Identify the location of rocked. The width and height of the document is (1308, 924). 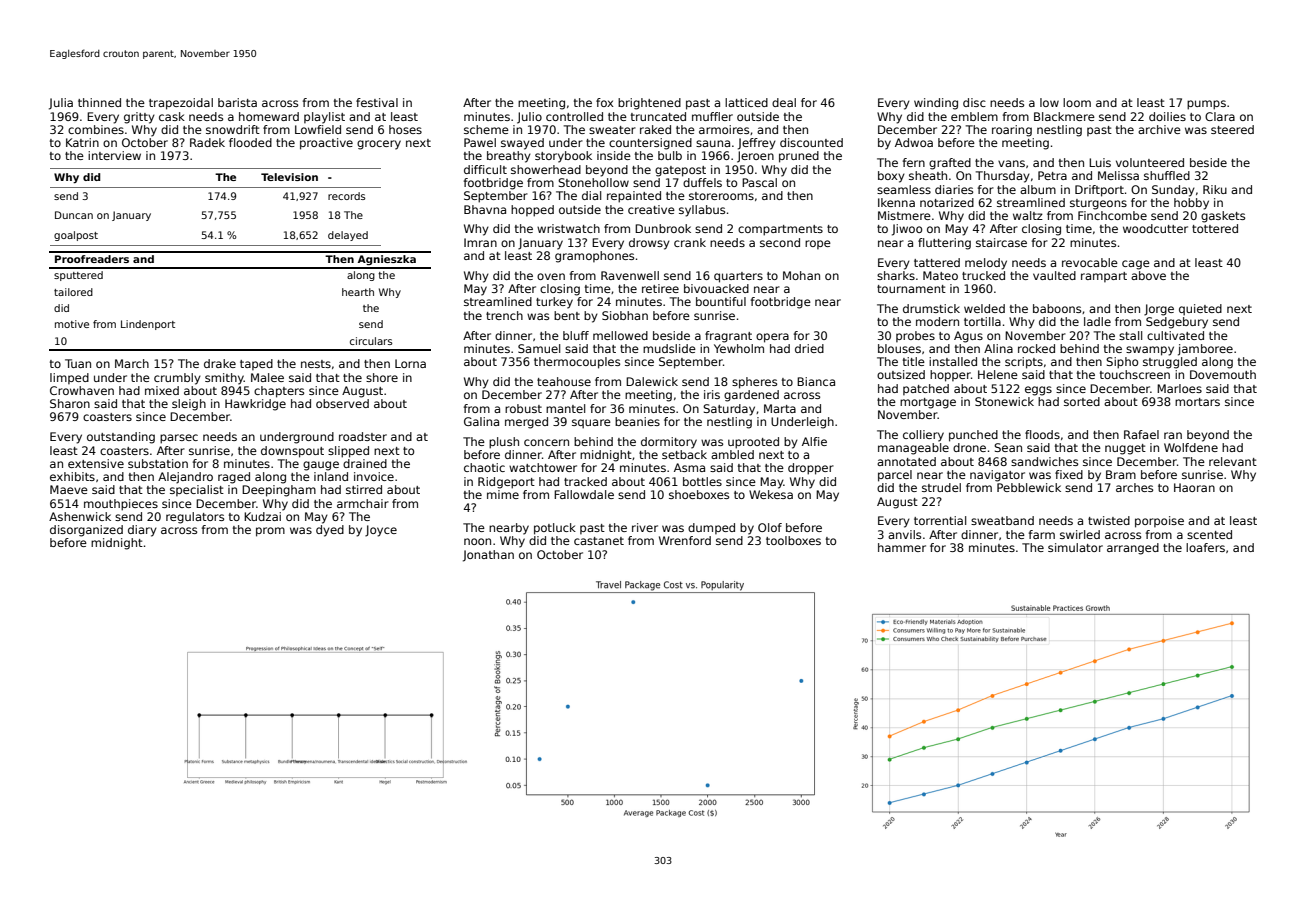
(1036, 348).
